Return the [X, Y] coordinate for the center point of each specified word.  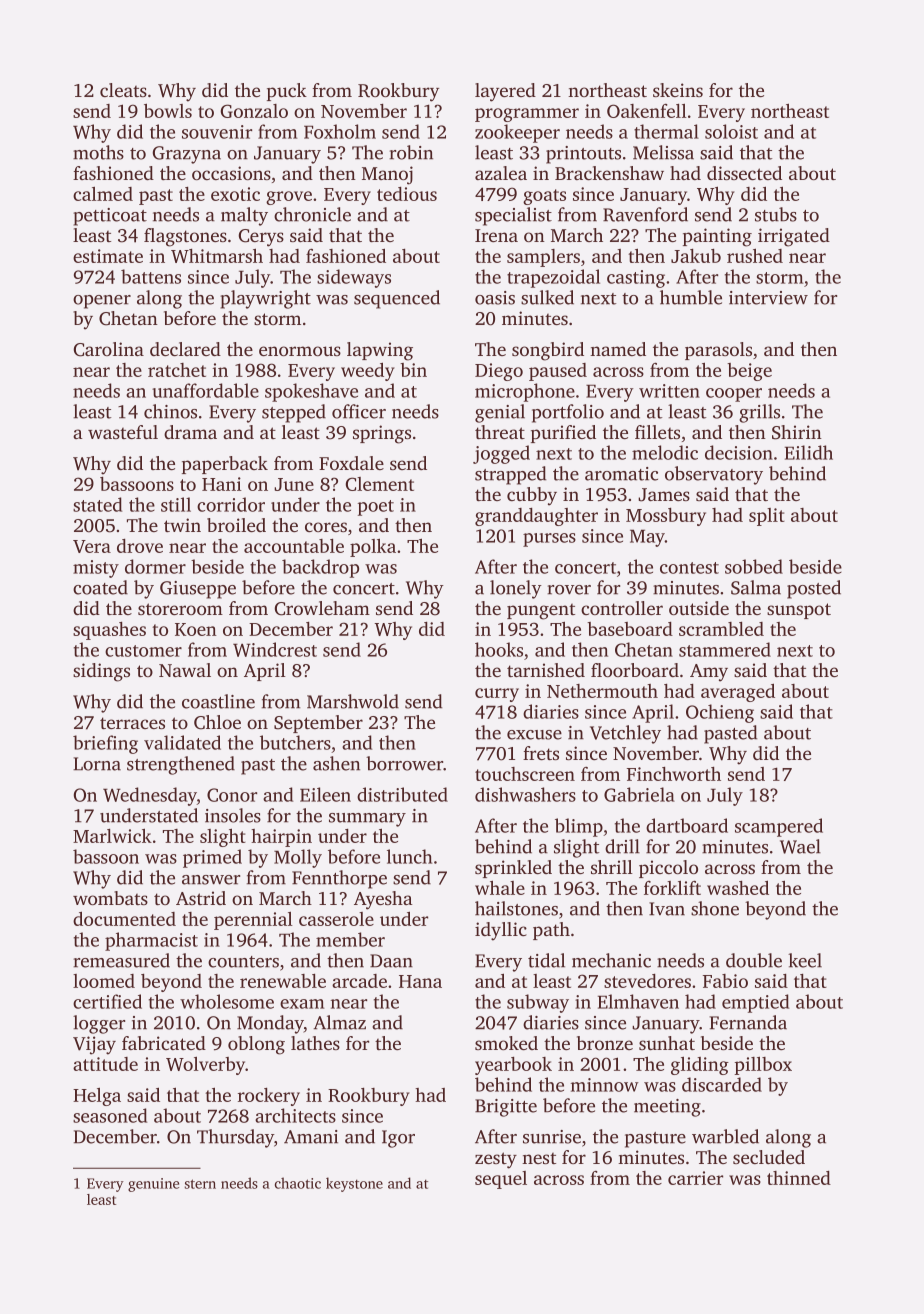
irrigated [794, 237]
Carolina [109, 349]
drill [622, 846]
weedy [368, 372]
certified [107, 1001]
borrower [404, 763]
